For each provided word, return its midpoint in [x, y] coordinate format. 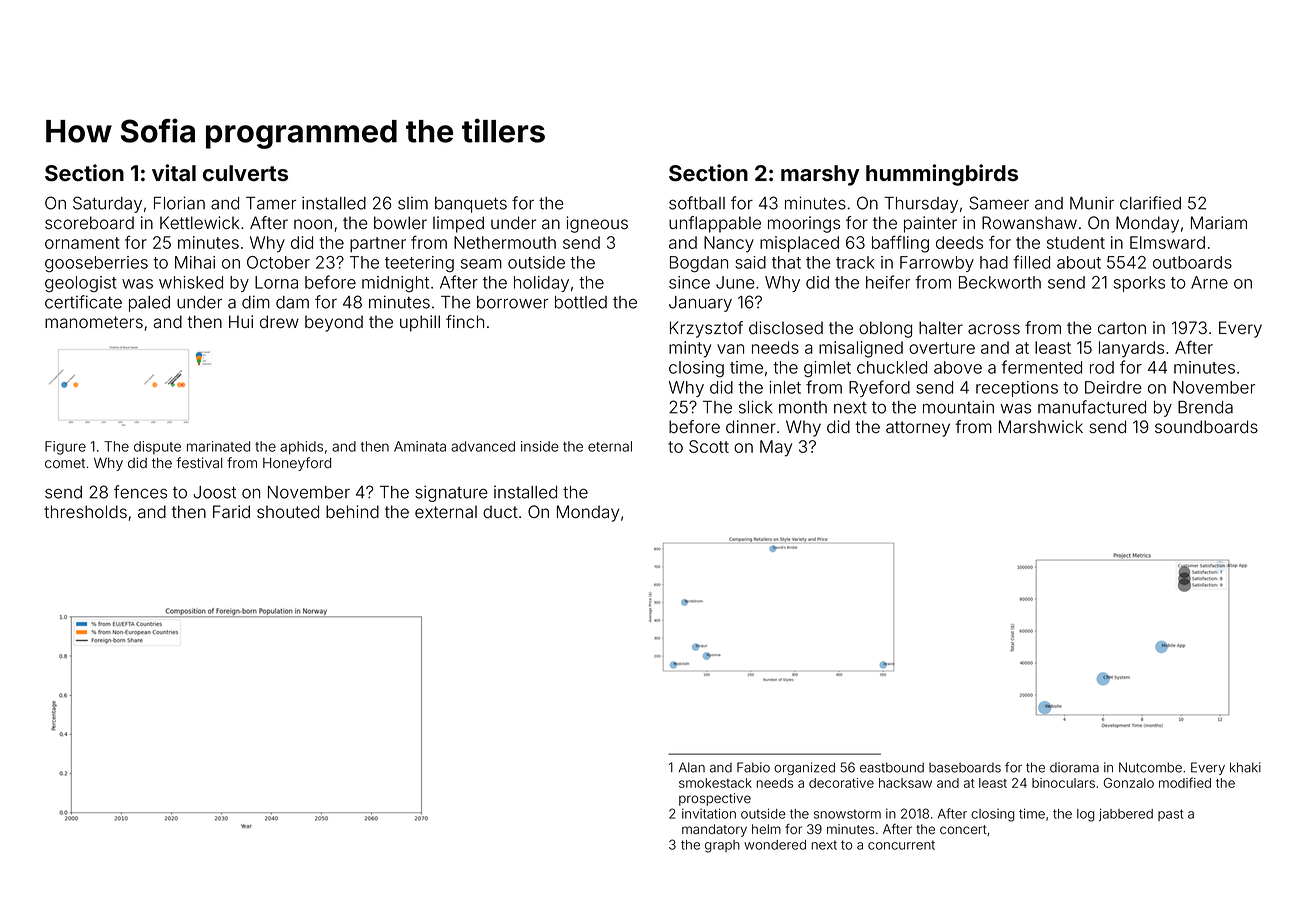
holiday [541, 284]
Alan [692, 767]
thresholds [85, 512]
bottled [581, 302]
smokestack [715, 783]
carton [1122, 328]
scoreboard [89, 223]
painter [930, 224]
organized [804, 768]
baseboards [965, 768]
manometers [94, 322]
